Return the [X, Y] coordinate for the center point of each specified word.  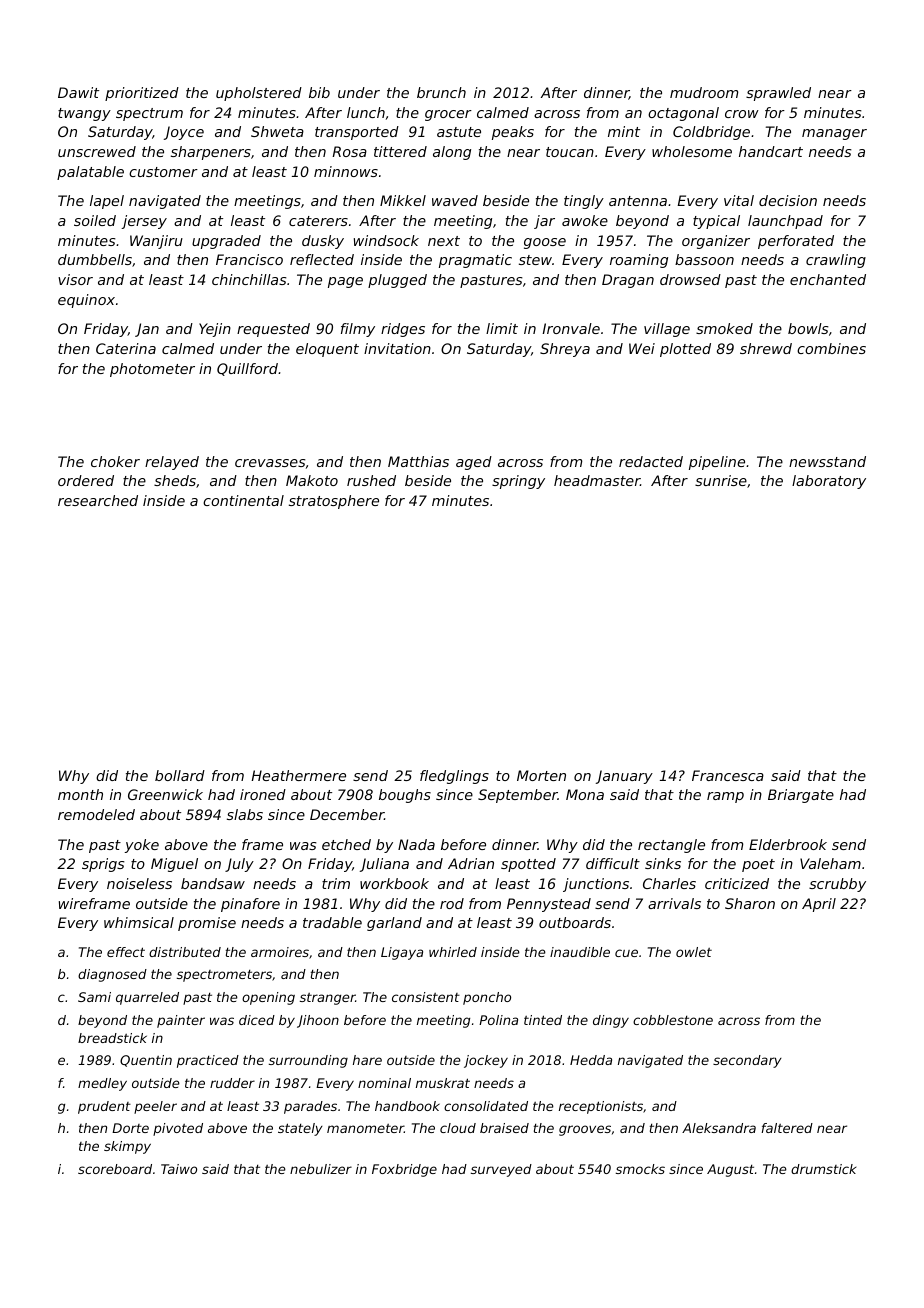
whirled [453, 952]
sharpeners [211, 153]
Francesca [728, 775]
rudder [232, 1083]
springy [518, 482]
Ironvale [571, 328]
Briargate [801, 796]
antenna [638, 201]
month [80, 794]
